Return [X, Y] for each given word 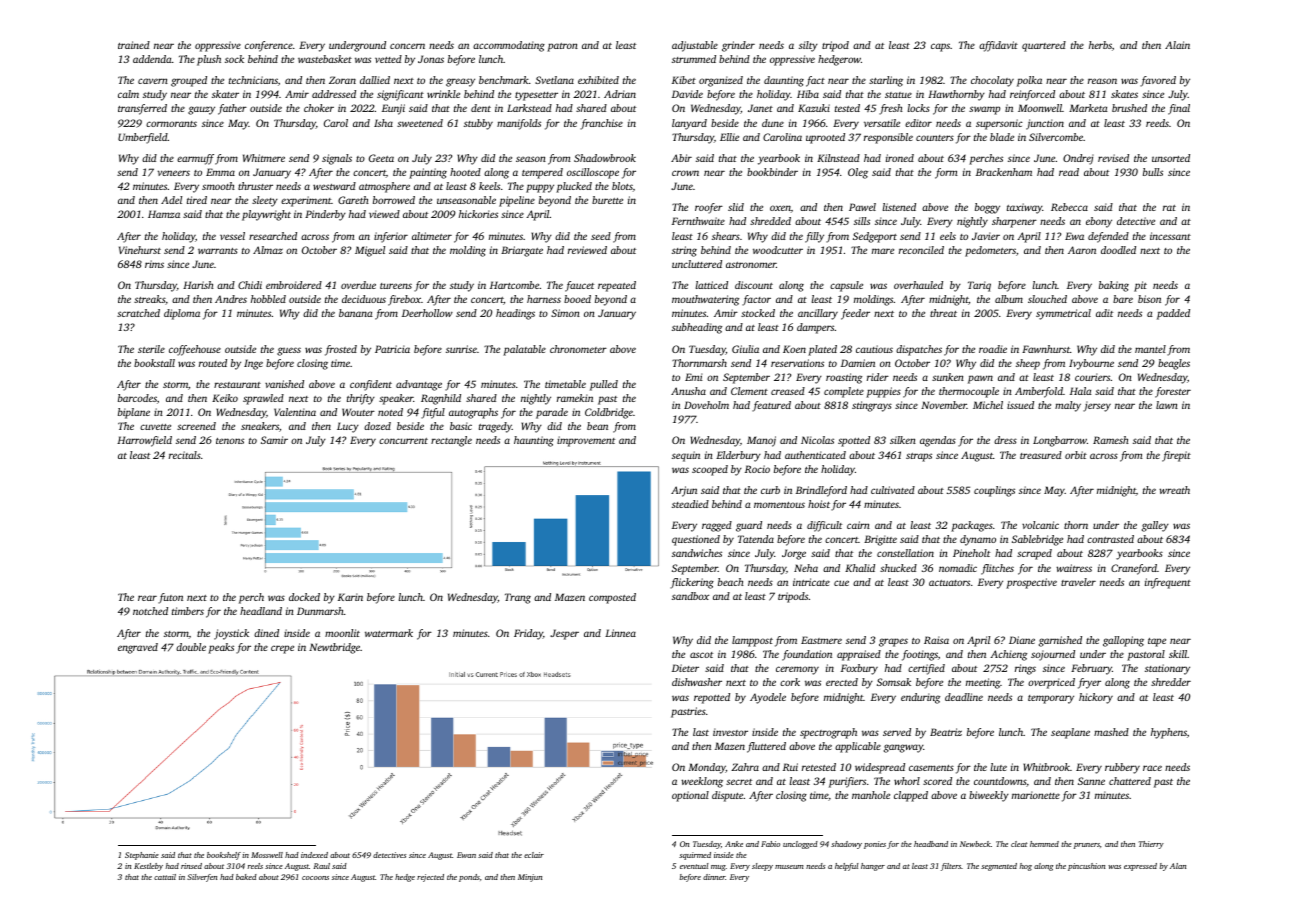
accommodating [509, 46]
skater [225, 94]
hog [1025, 867]
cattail [165, 877]
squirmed [695, 856]
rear [147, 598]
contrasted [1110, 539]
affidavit [998, 46]
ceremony [797, 670]
